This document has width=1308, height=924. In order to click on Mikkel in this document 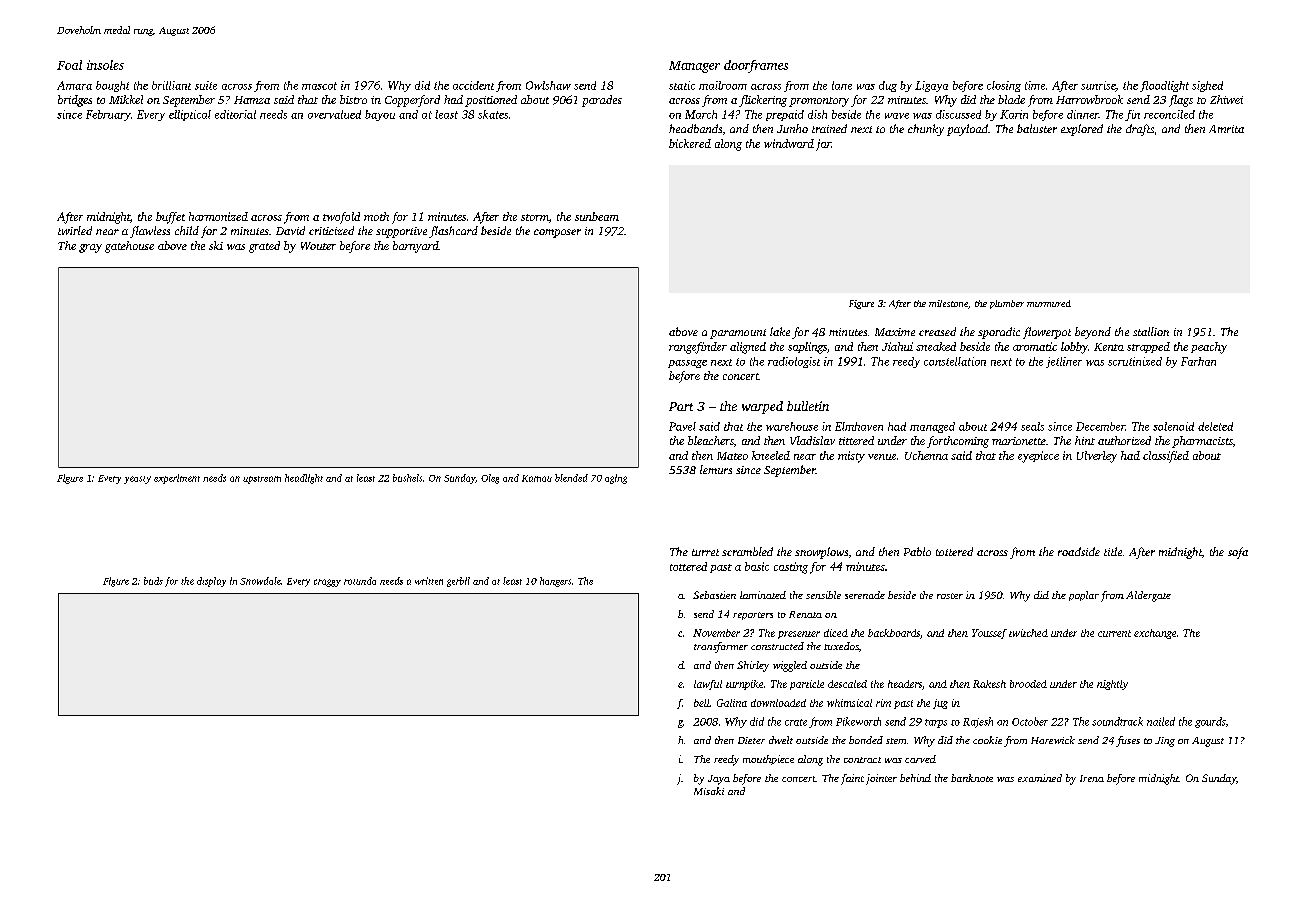, I will do `click(126, 99)`.
